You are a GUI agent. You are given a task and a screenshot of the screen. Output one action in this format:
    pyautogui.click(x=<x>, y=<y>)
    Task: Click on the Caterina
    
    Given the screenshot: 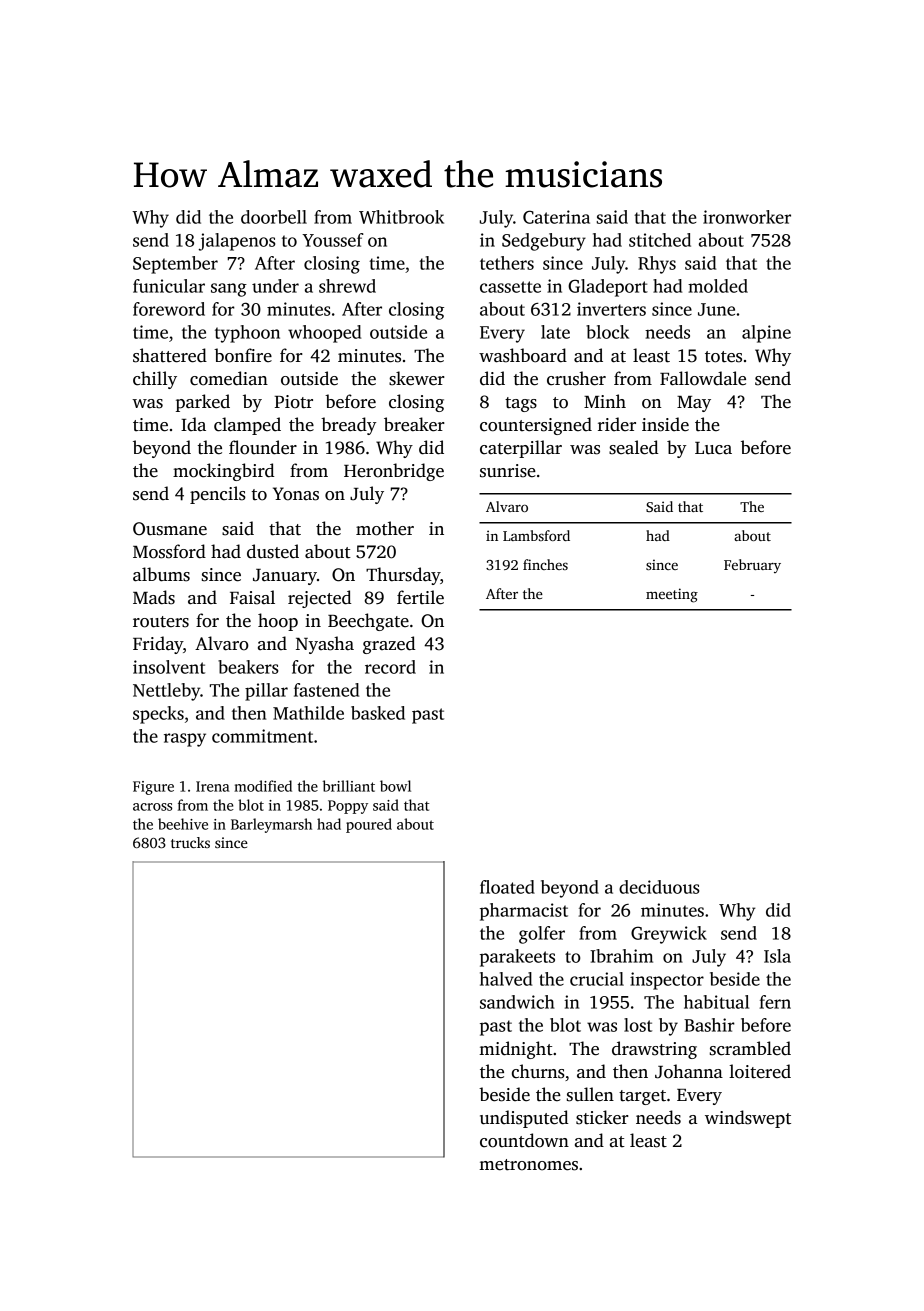 What is the action you would take?
    pyautogui.click(x=556, y=217)
